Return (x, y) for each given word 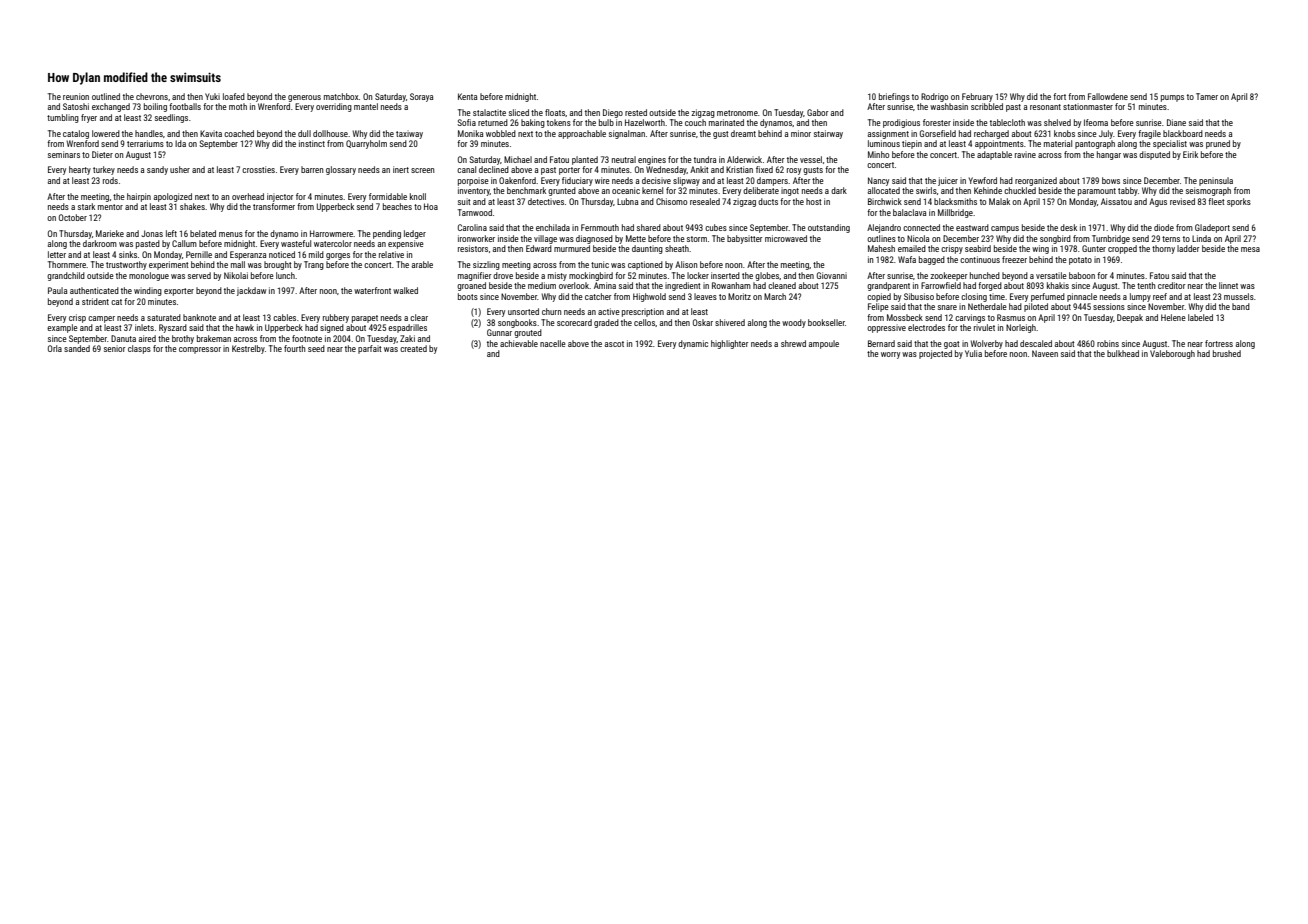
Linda (1201, 238)
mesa (1250, 249)
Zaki (407, 338)
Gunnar (499, 332)
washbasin (949, 106)
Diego (613, 113)
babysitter (744, 239)
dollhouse (330, 133)
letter (57, 254)
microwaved (786, 238)
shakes (192, 206)
